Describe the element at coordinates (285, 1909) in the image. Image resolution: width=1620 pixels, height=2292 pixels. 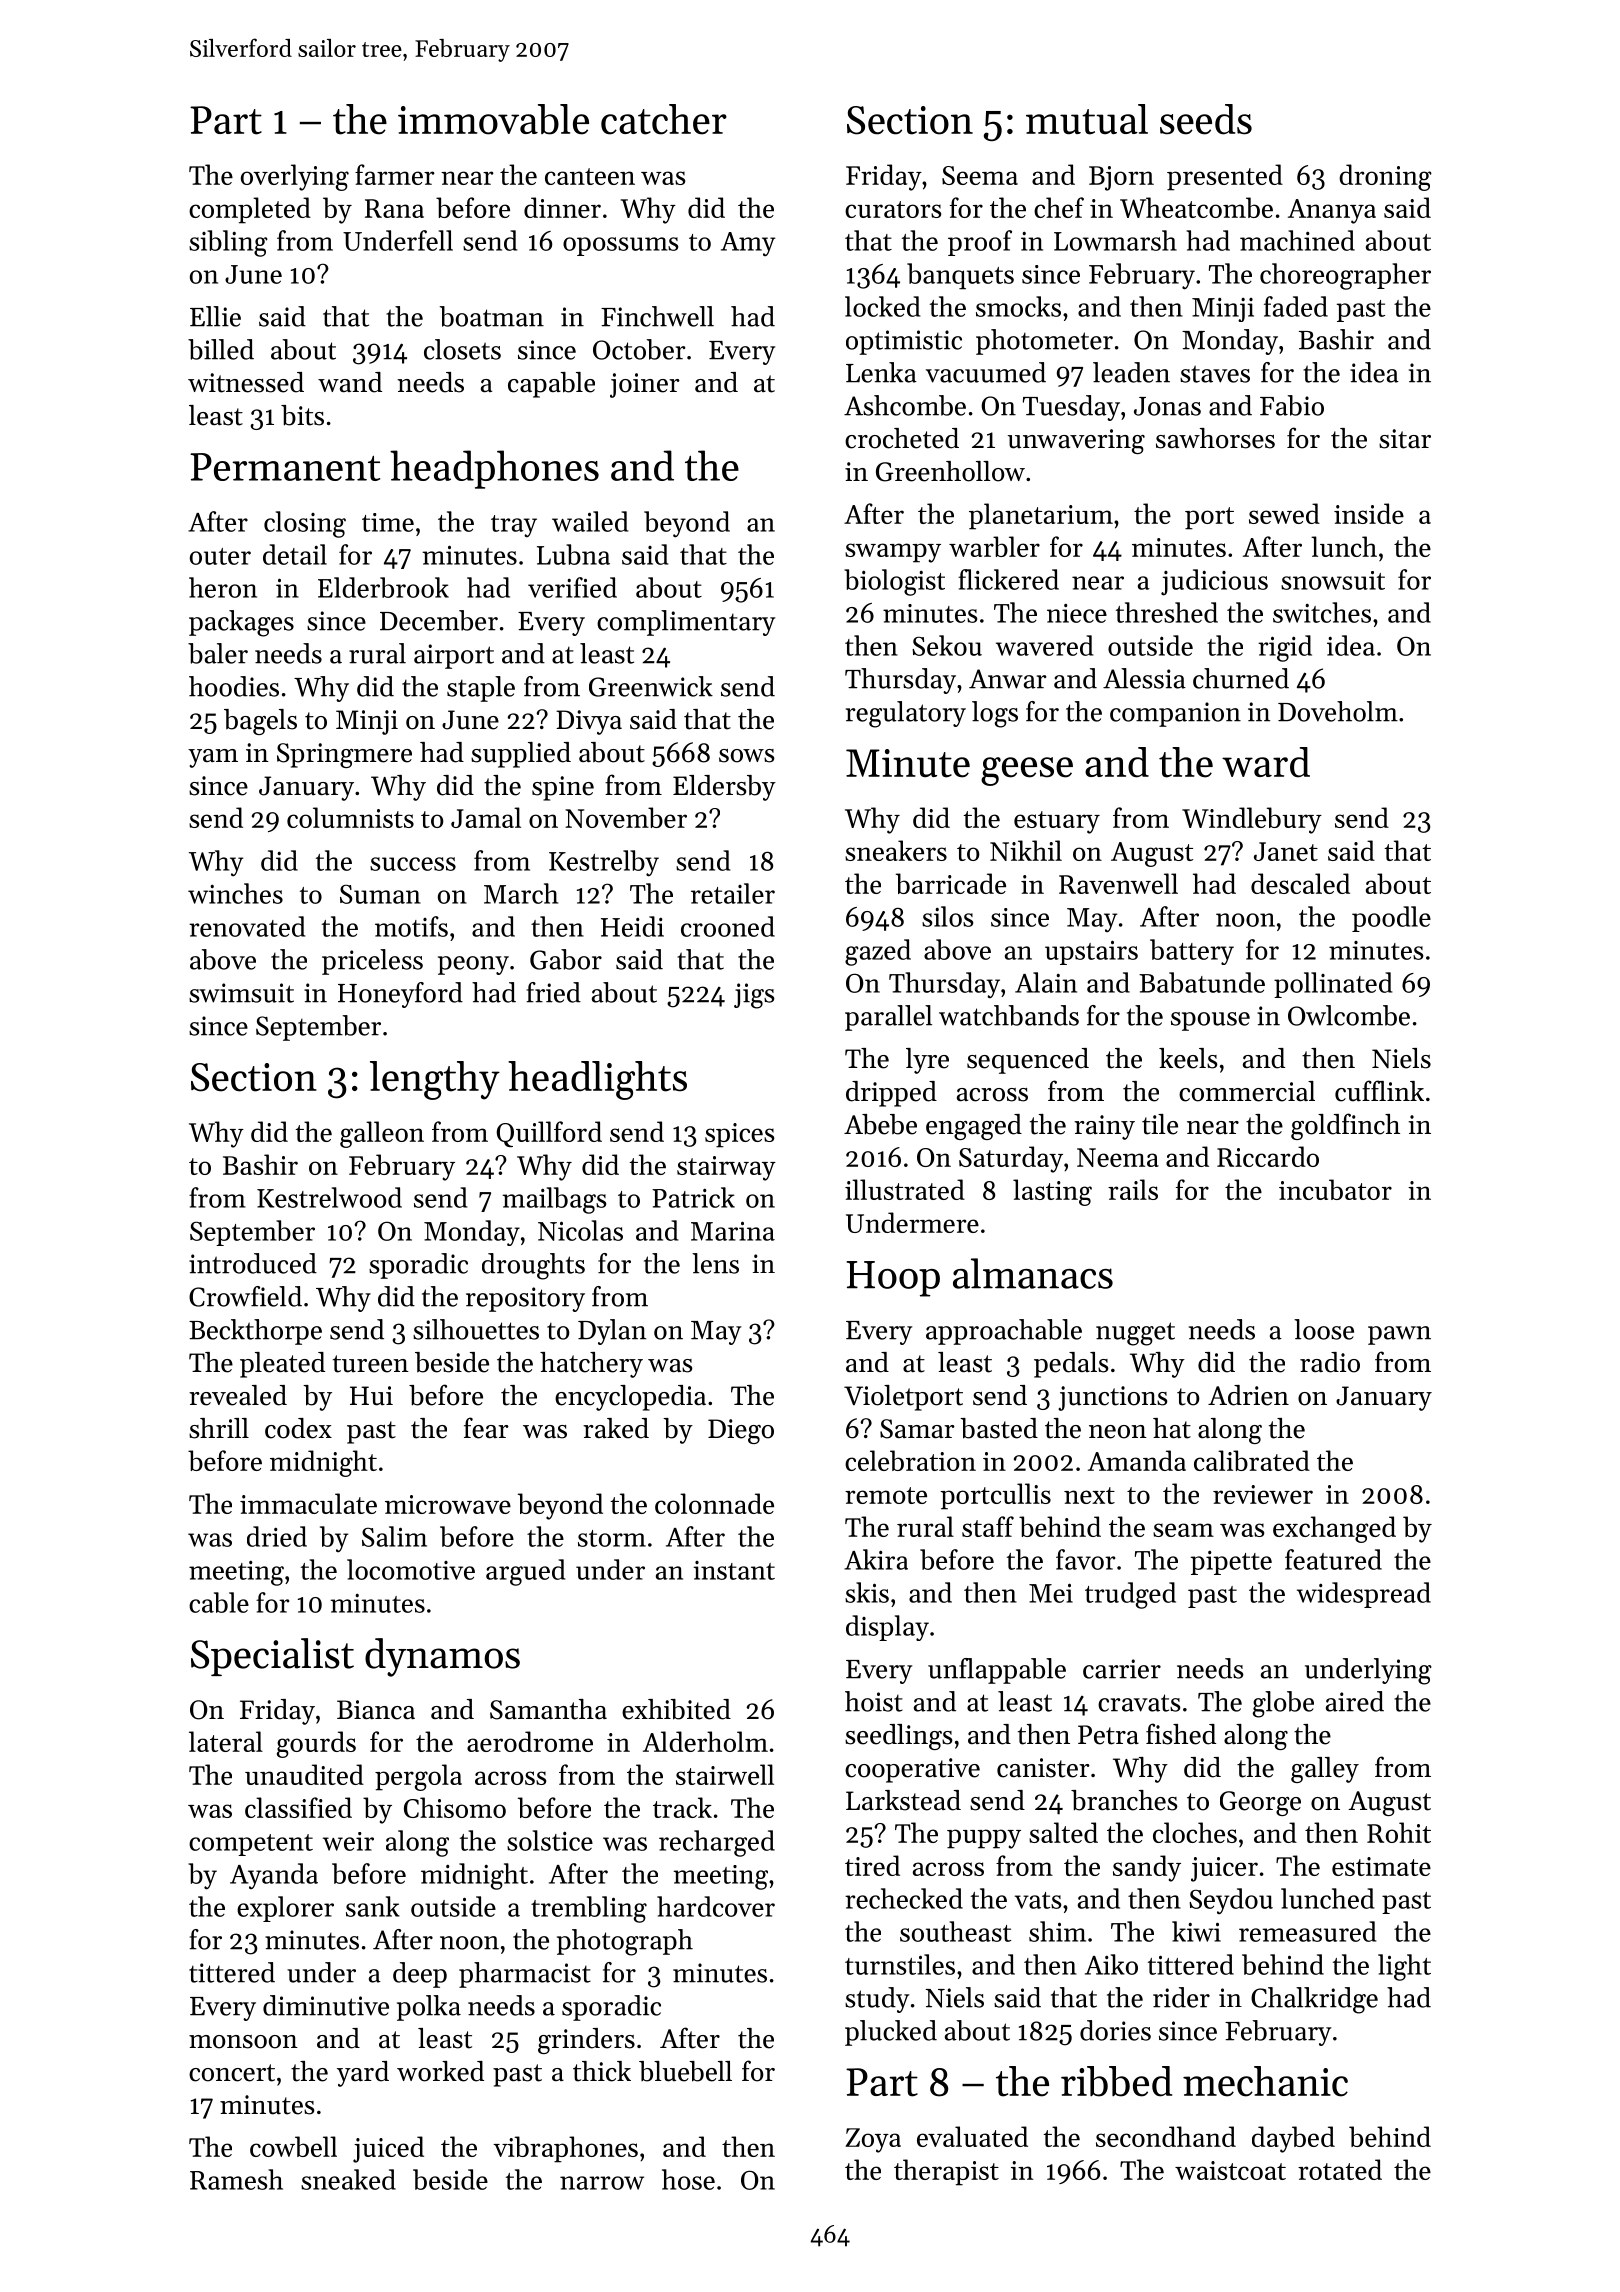
I see `explorer` at that location.
